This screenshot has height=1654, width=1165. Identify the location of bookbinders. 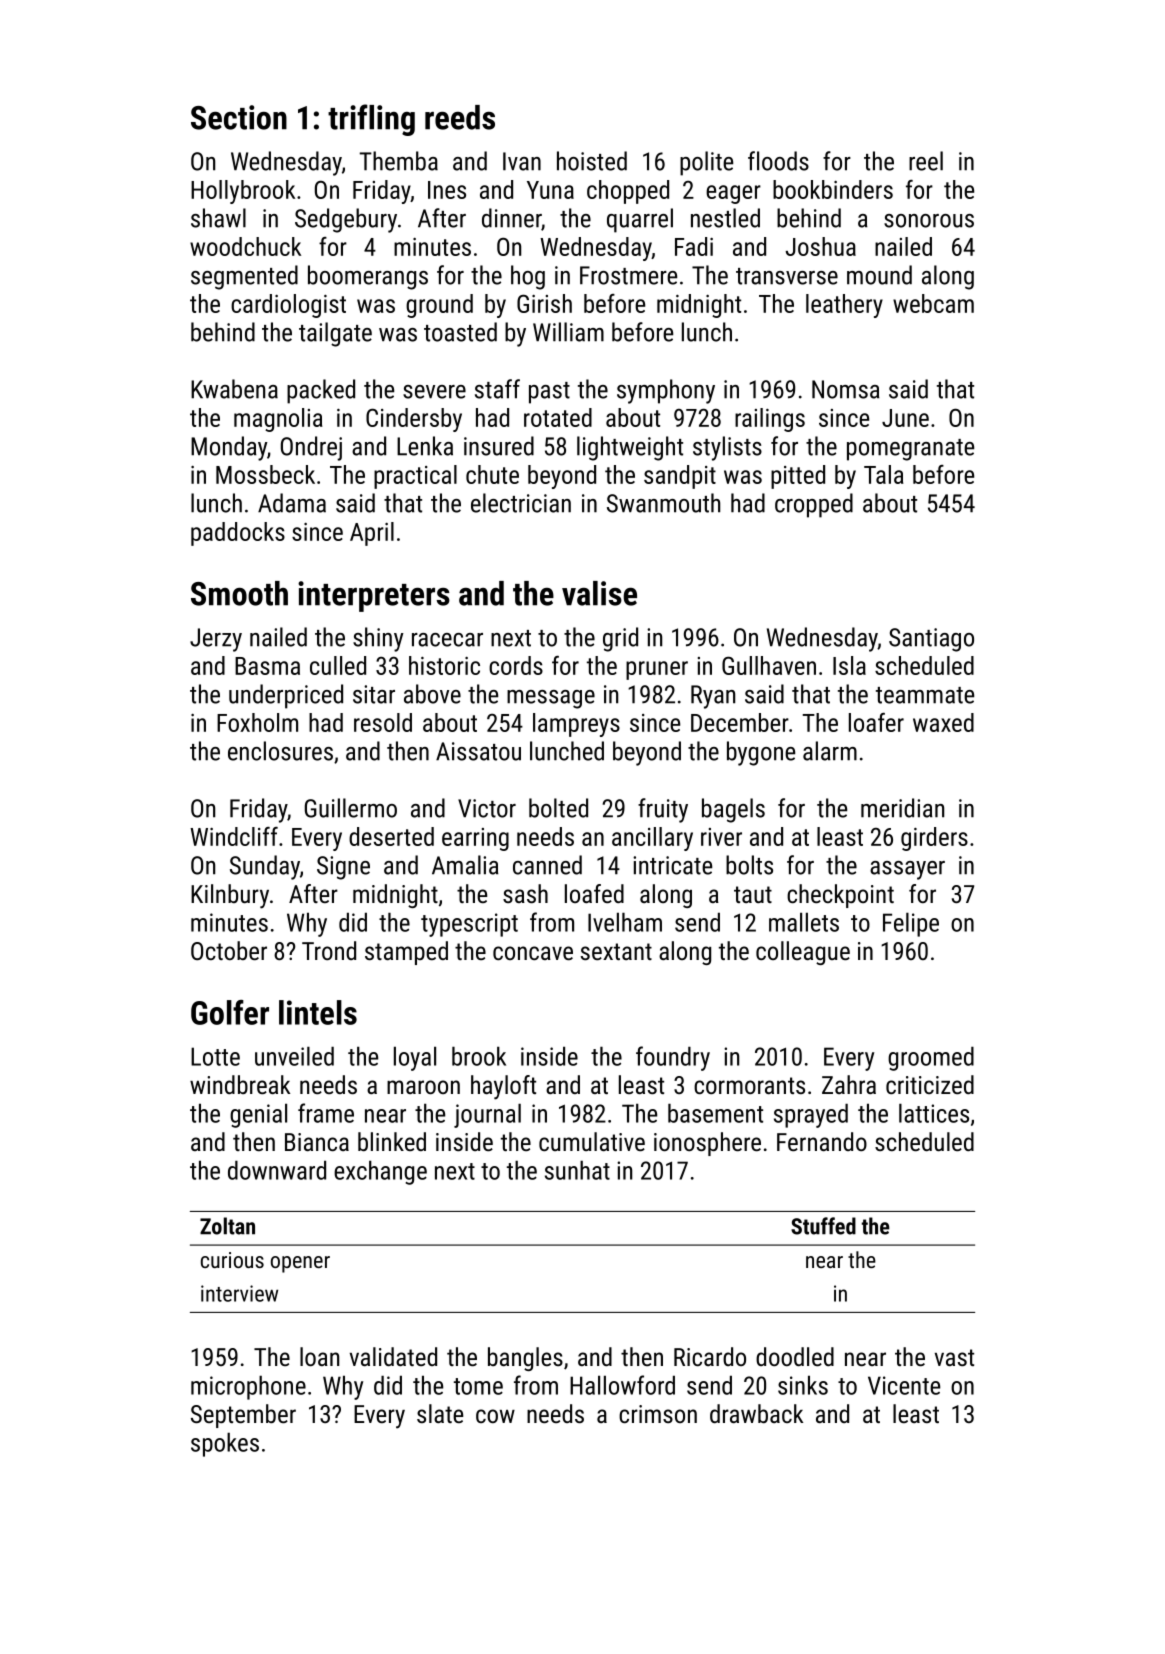
(833, 189).
